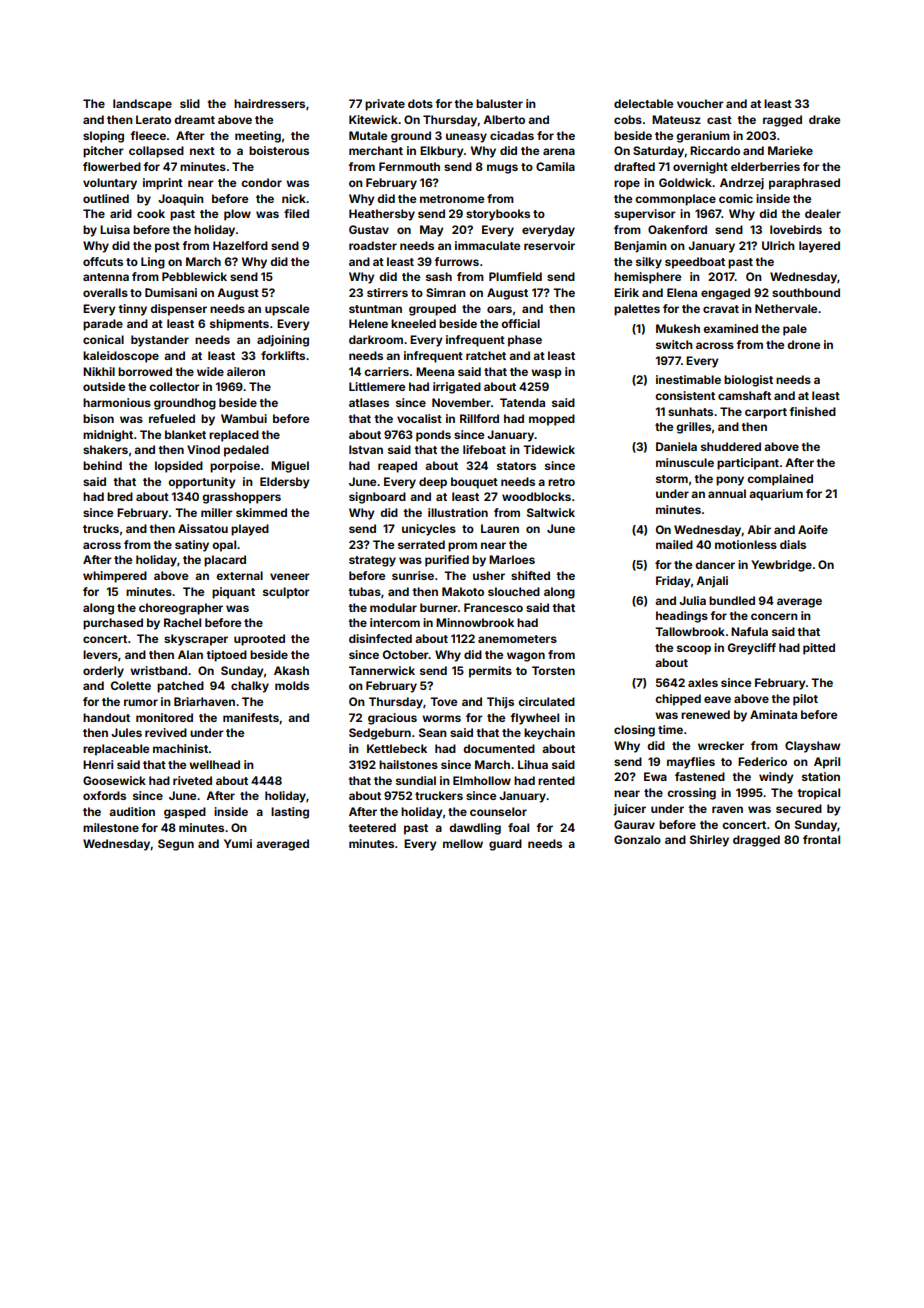  Describe the element at coordinates (821, 839) in the screenshot. I see `frontal` at that location.
